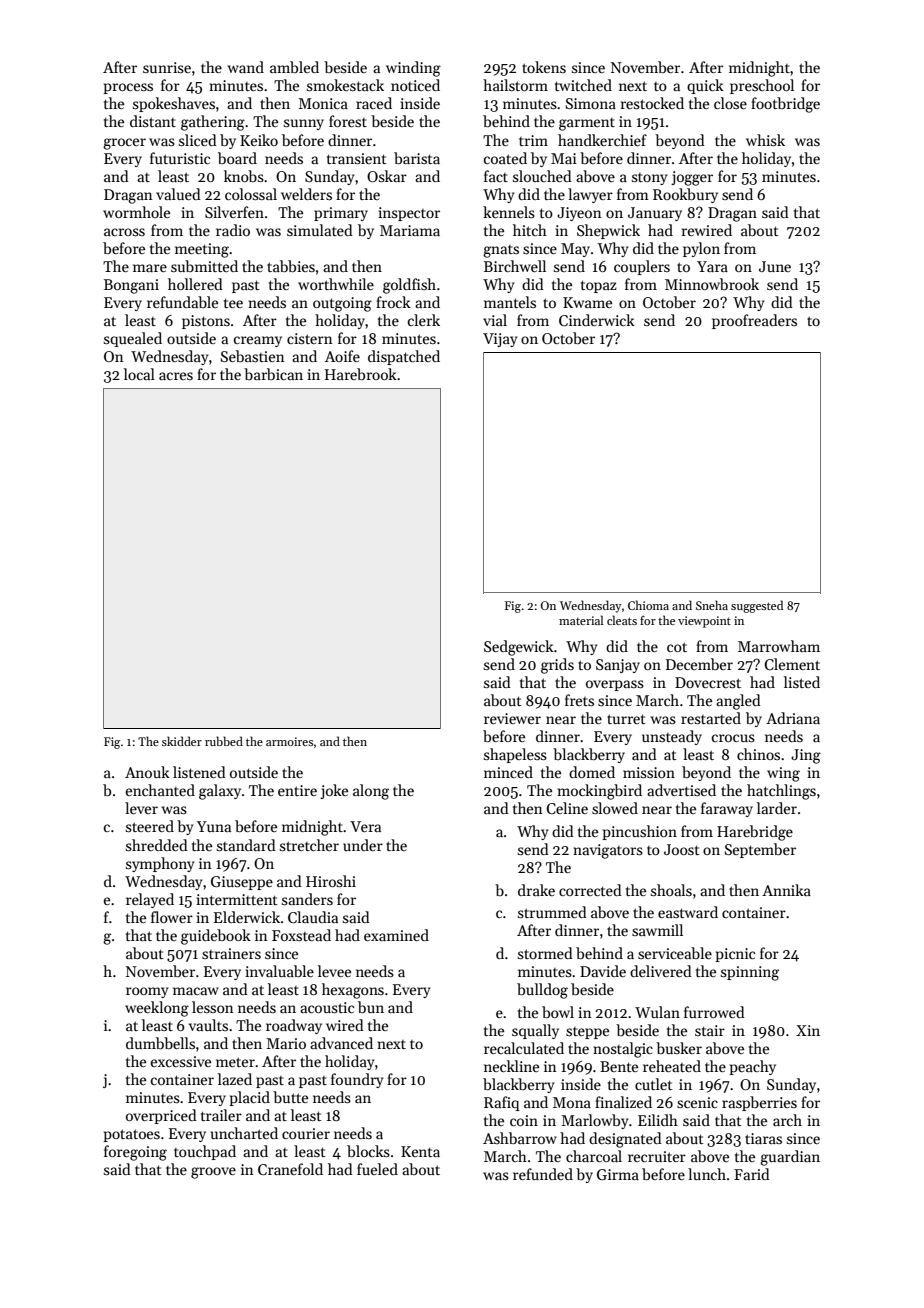 The image size is (924, 1308). Describe the element at coordinates (692, 178) in the screenshot. I see `jogger` at that location.
